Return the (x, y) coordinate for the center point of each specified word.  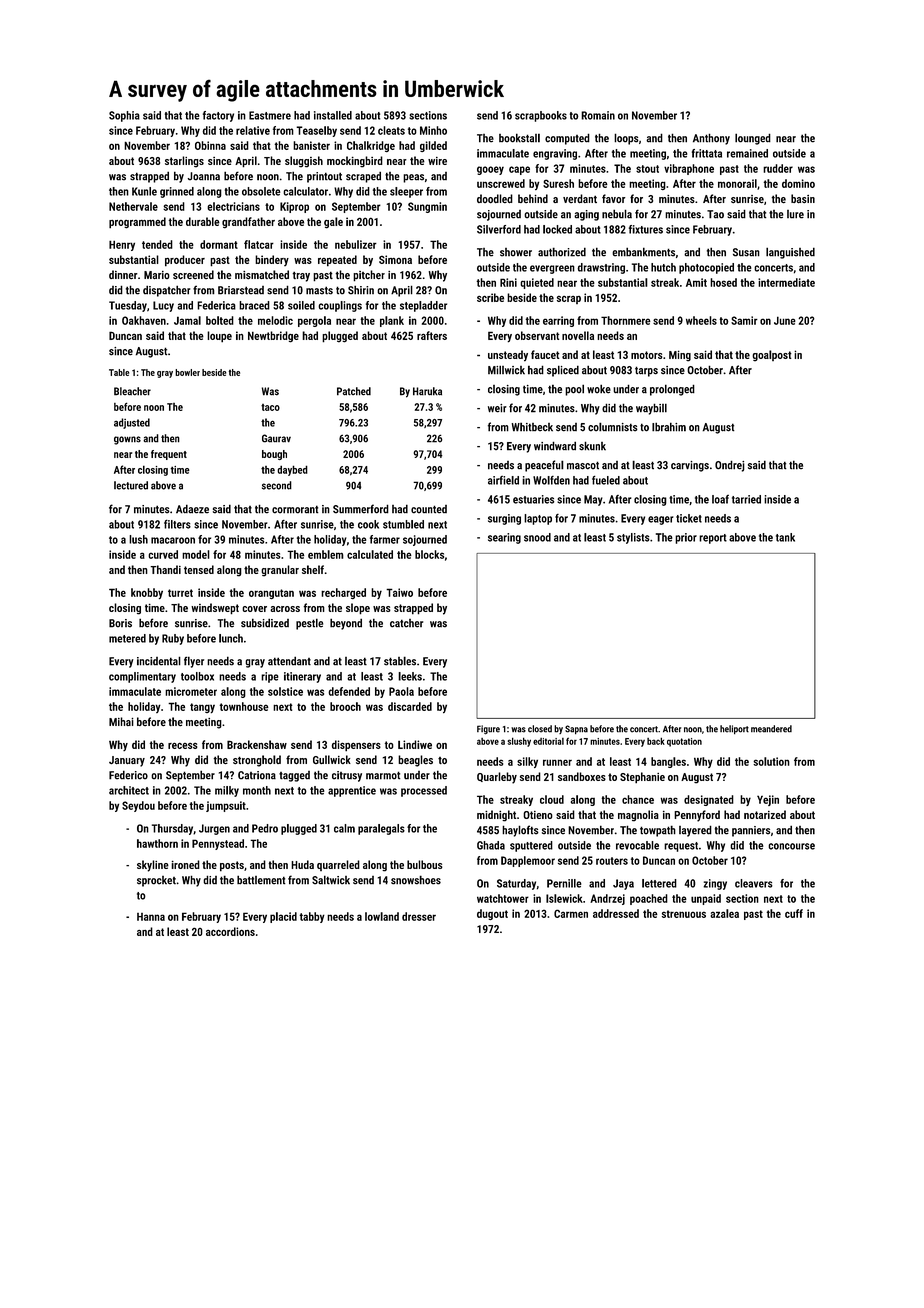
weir (497, 408)
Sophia (124, 116)
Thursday (172, 829)
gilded (433, 146)
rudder (778, 168)
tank (785, 537)
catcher (406, 623)
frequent (169, 455)
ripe (270, 677)
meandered (771, 729)
